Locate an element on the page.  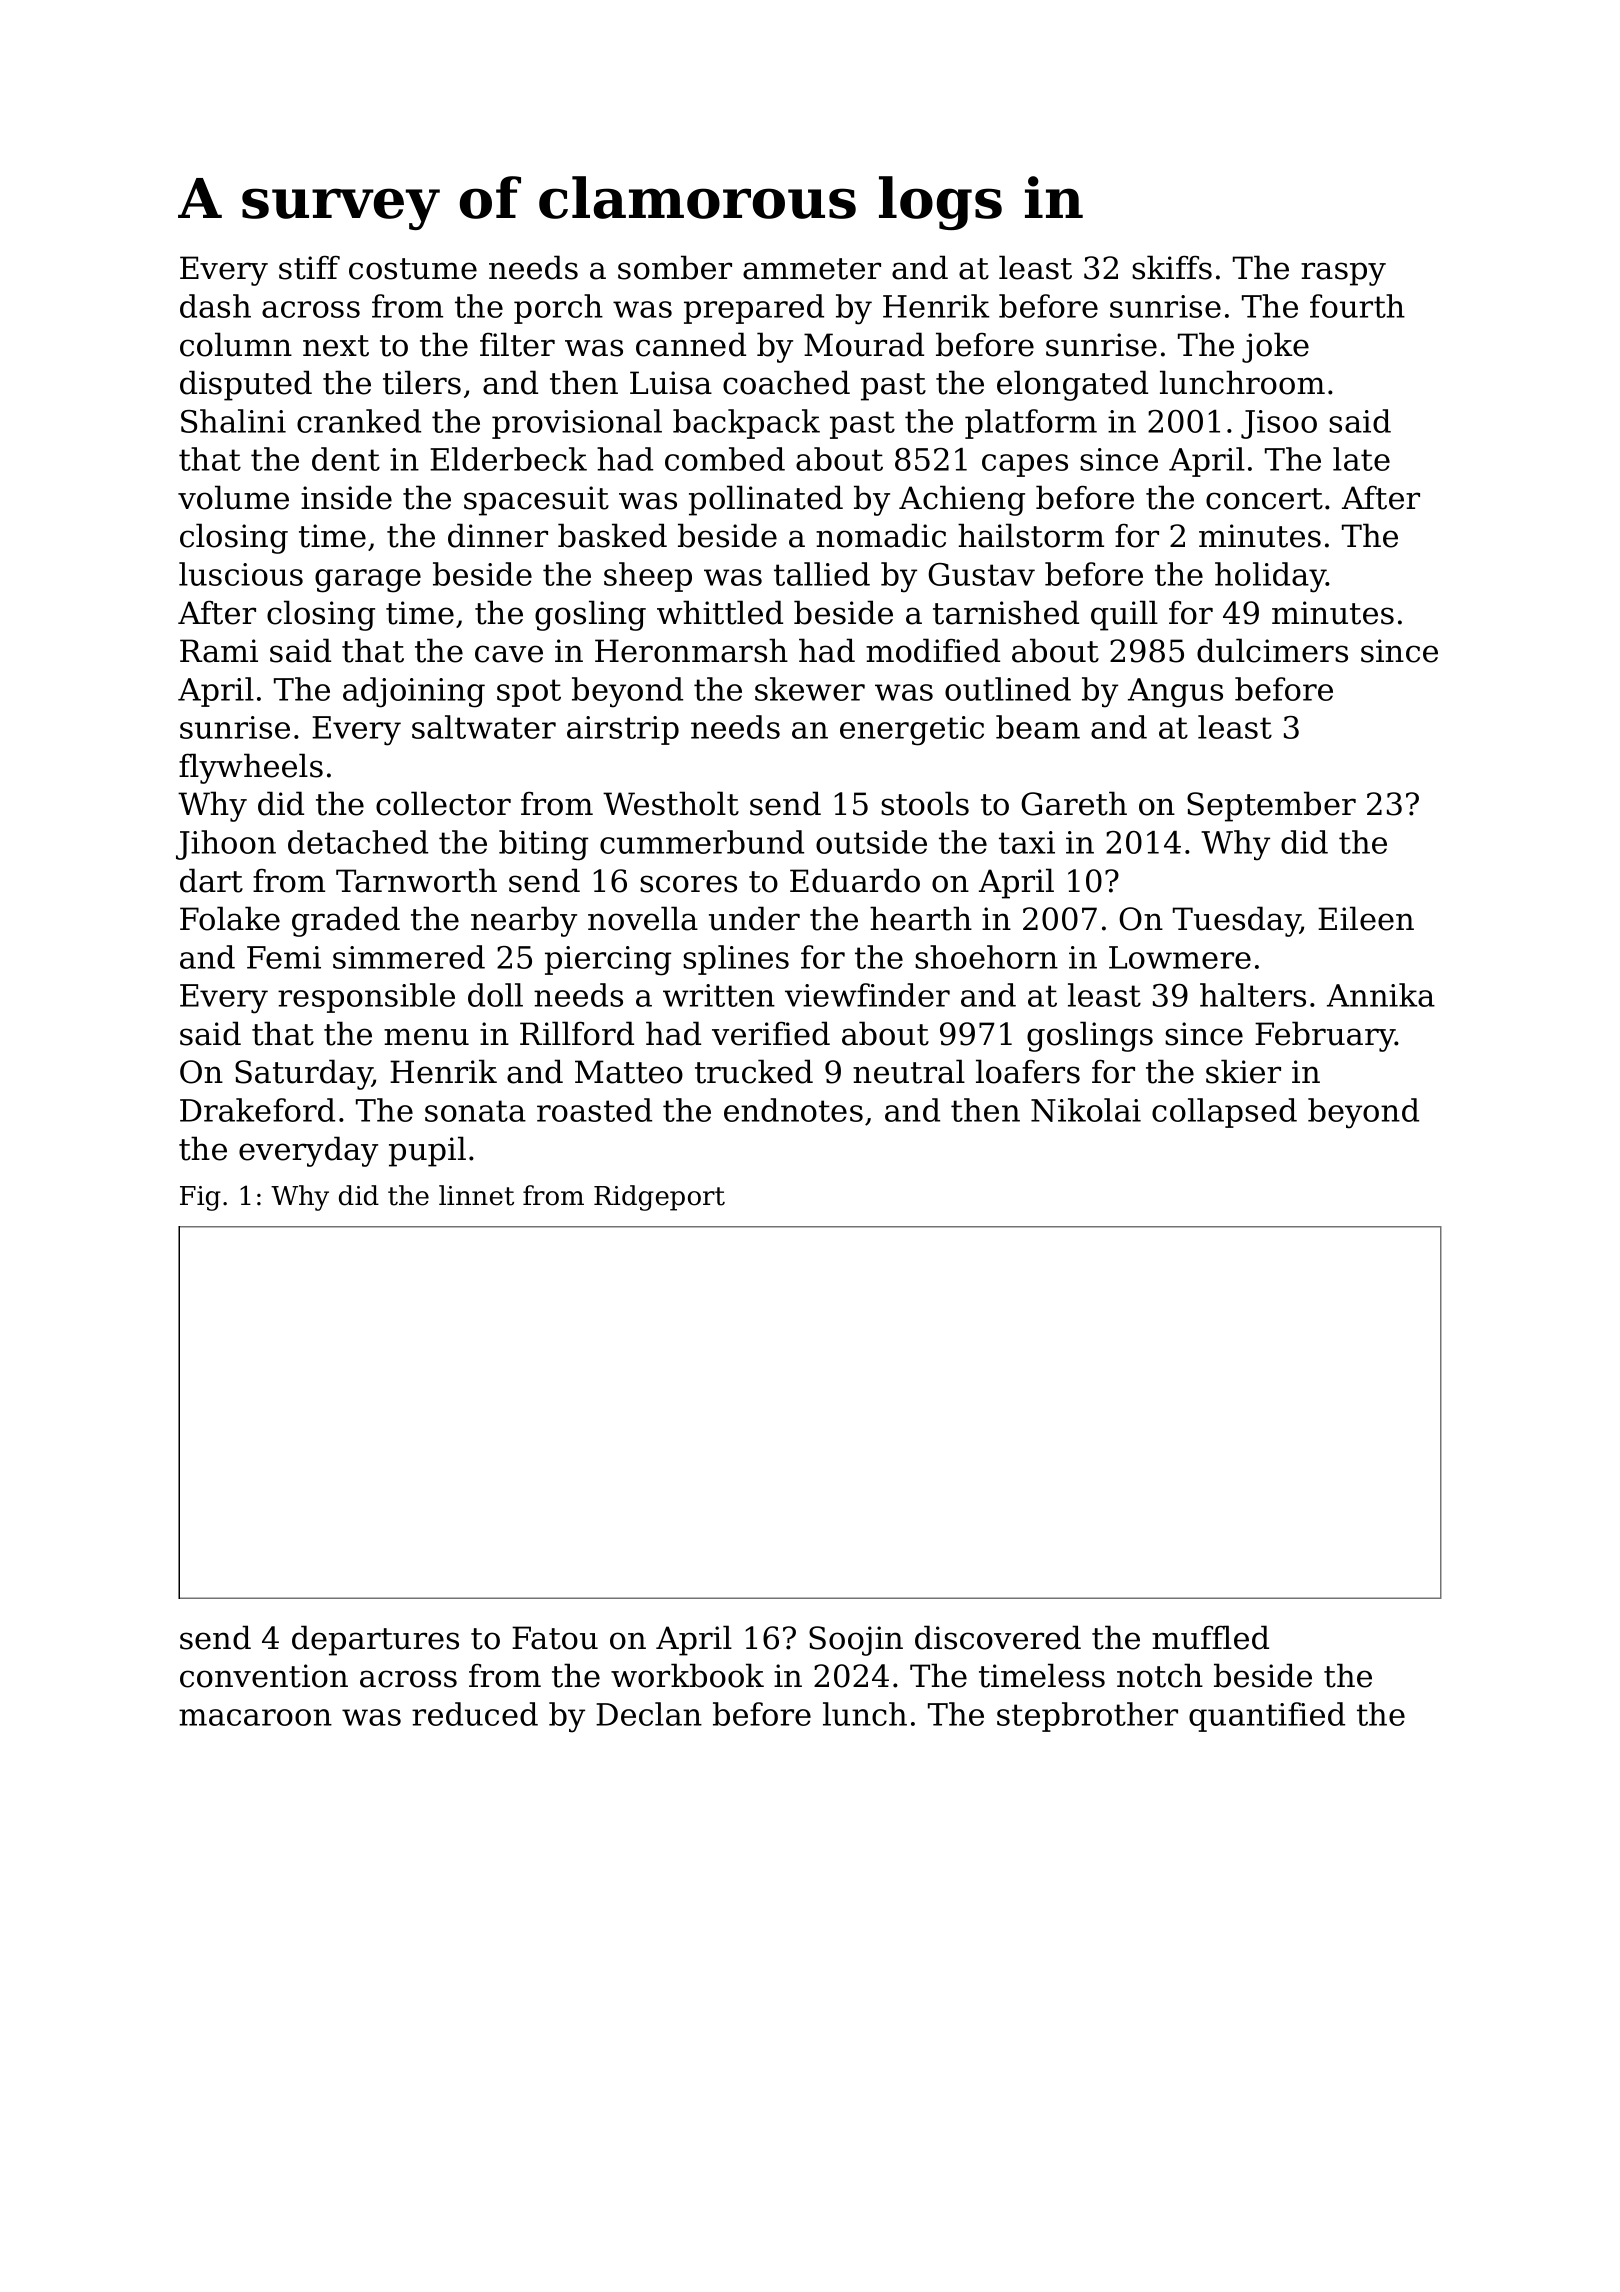
Drakeford is located at coordinates (257, 1110).
